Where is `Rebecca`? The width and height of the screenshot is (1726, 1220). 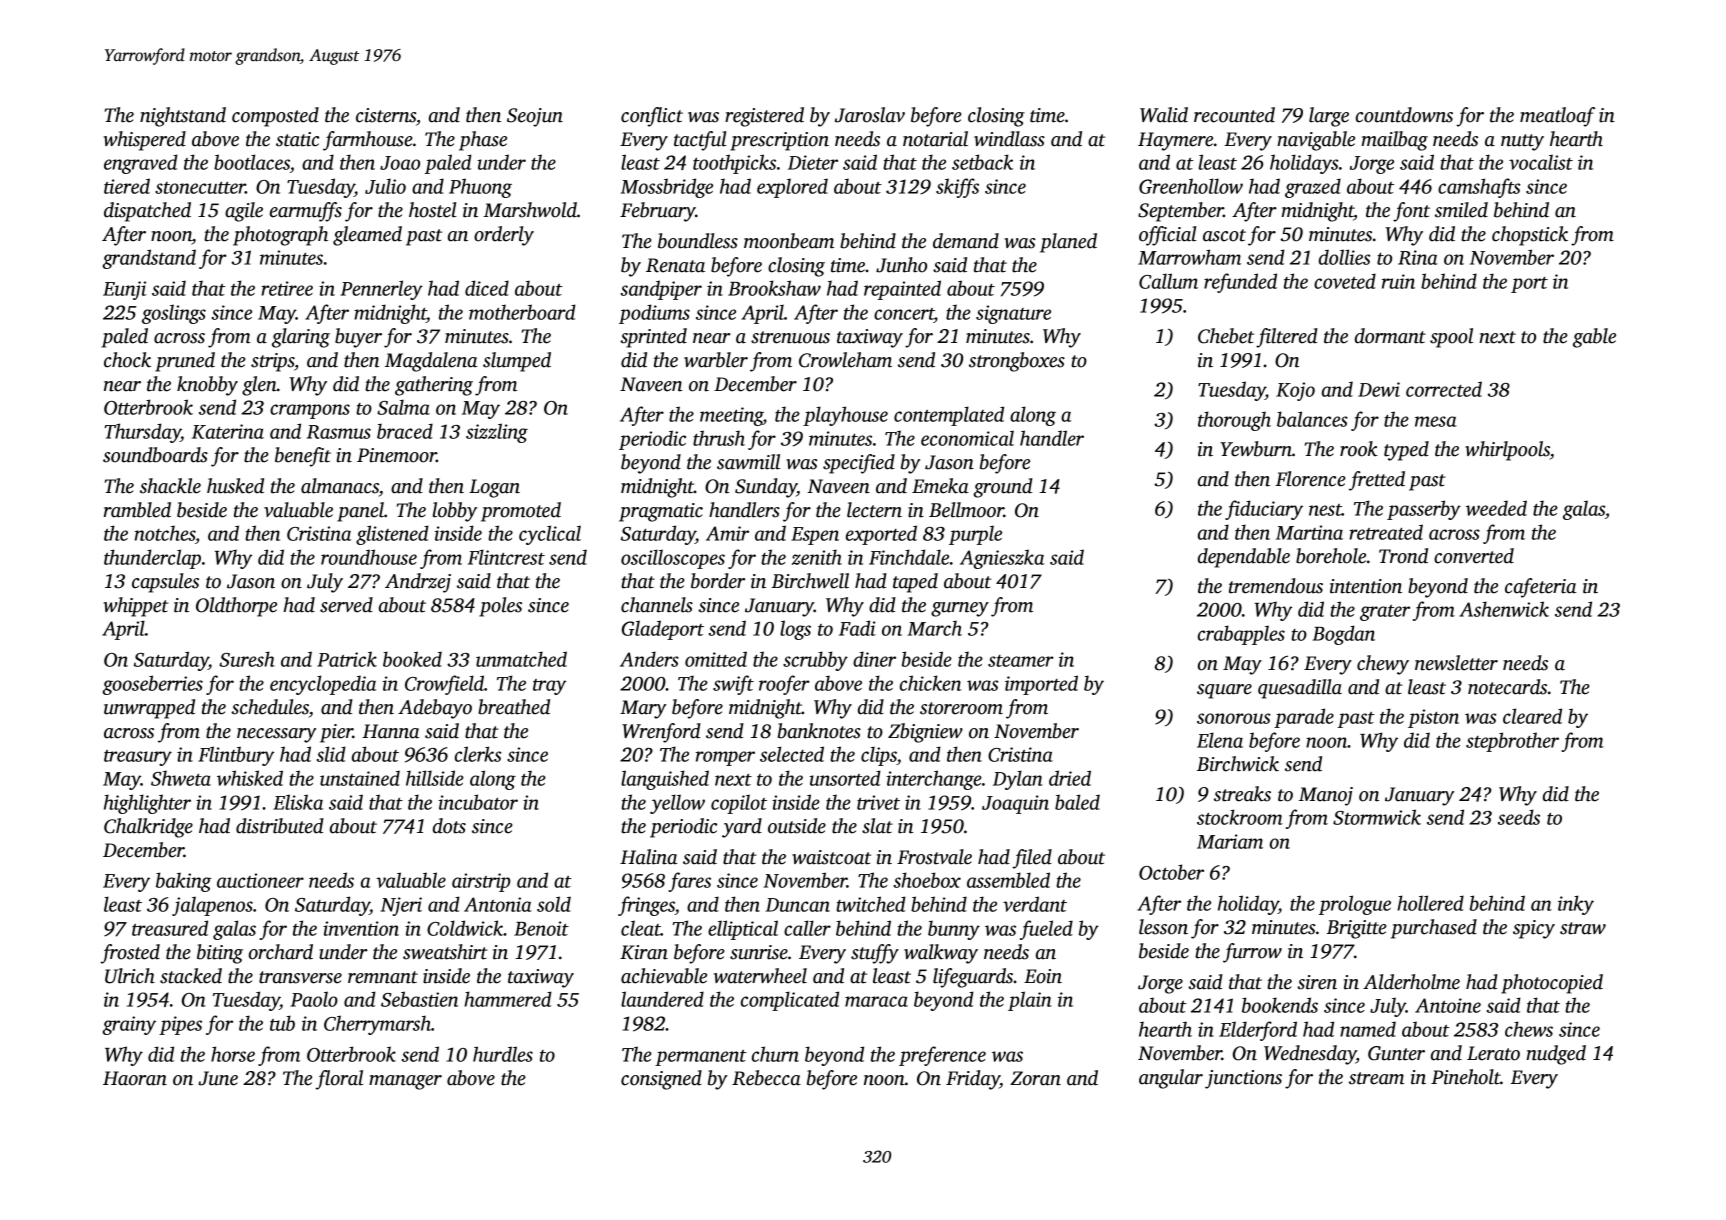 Rebecca is located at coordinates (766, 1078).
